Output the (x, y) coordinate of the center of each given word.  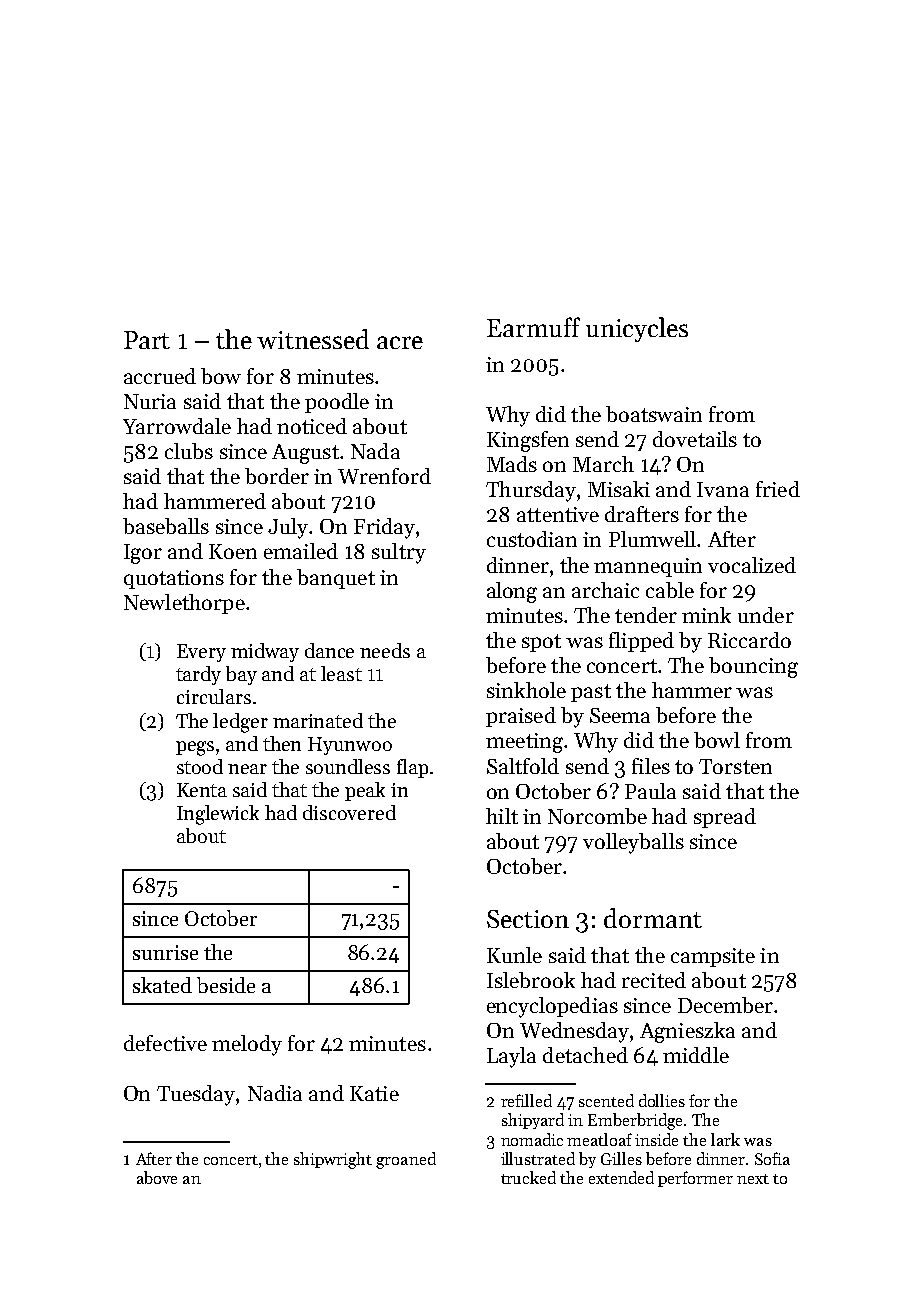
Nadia (275, 1093)
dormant (653, 918)
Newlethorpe (184, 604)
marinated (318, 720)
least (341, 673)
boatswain (654, 414)
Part (147, 340)
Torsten (735, 766)
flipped (641, 642)
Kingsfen (528, 441)
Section (528, 919)
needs (385, 650)
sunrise (165, 952)
